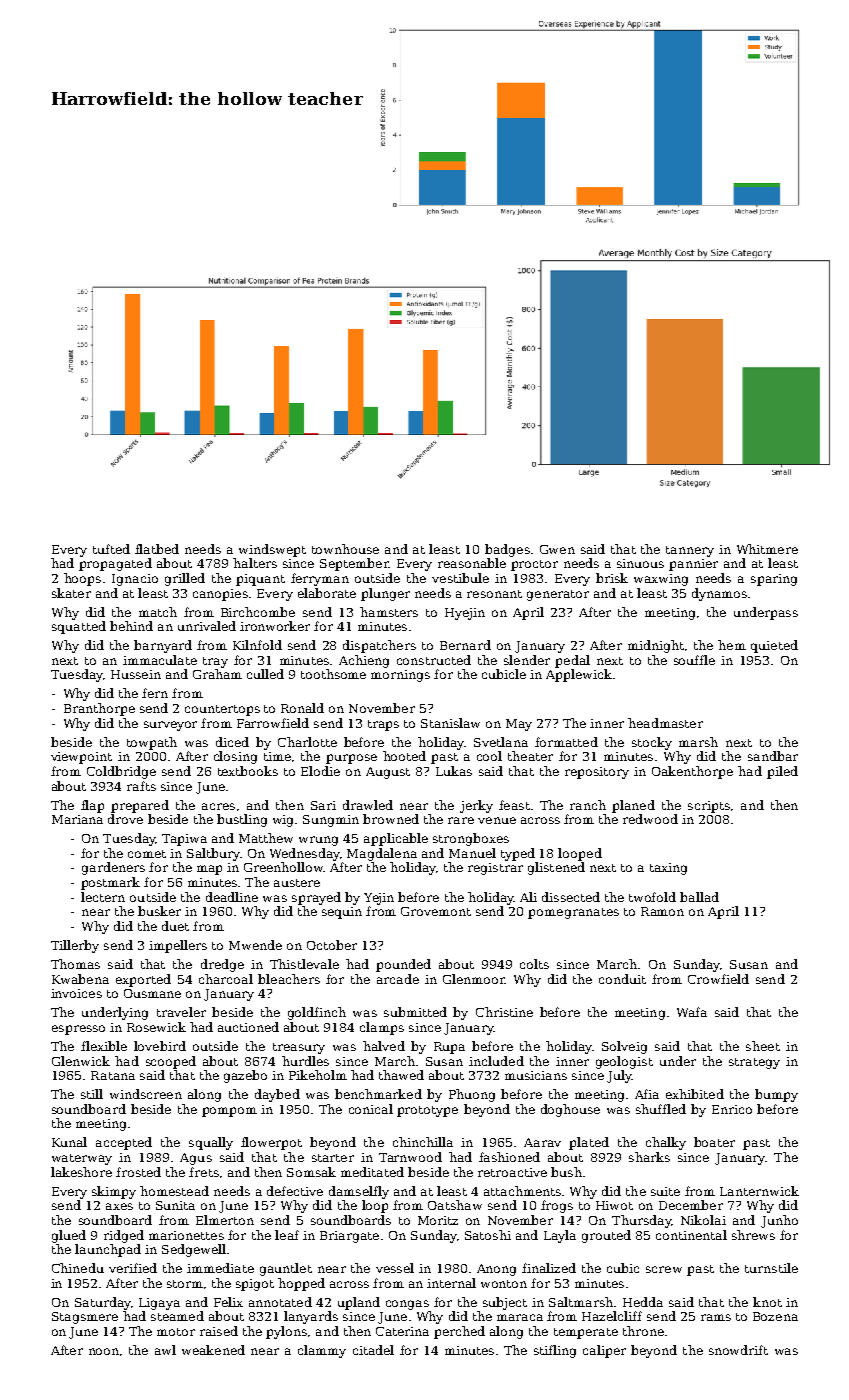 This screenshot has width=849, height=1400. What do you see at coordinates (178, 946) in the screenshot?
I see `impellers` at bounding box center [178, 946].
